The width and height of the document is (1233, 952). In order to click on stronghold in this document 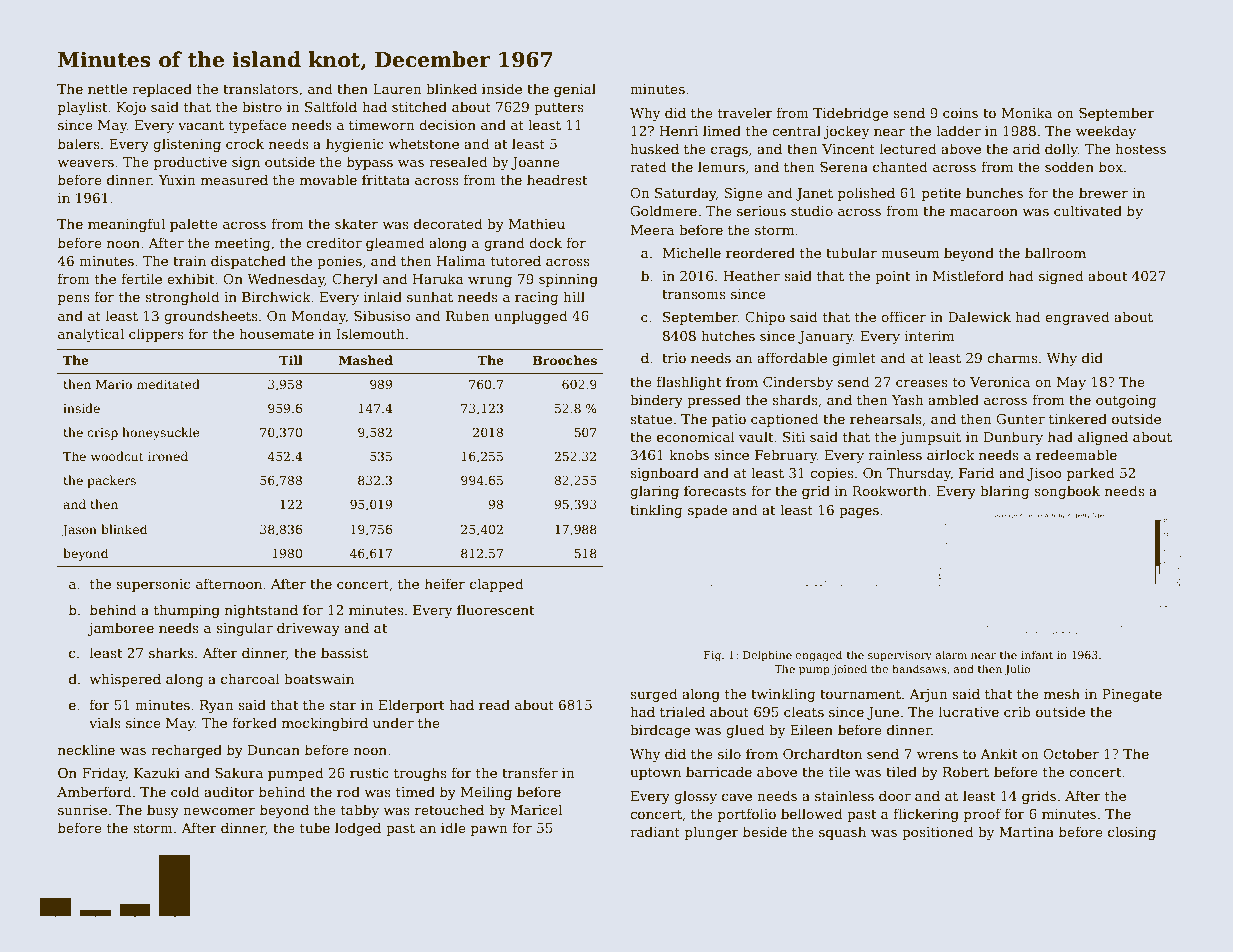, I will do `click(182, 298)`.
